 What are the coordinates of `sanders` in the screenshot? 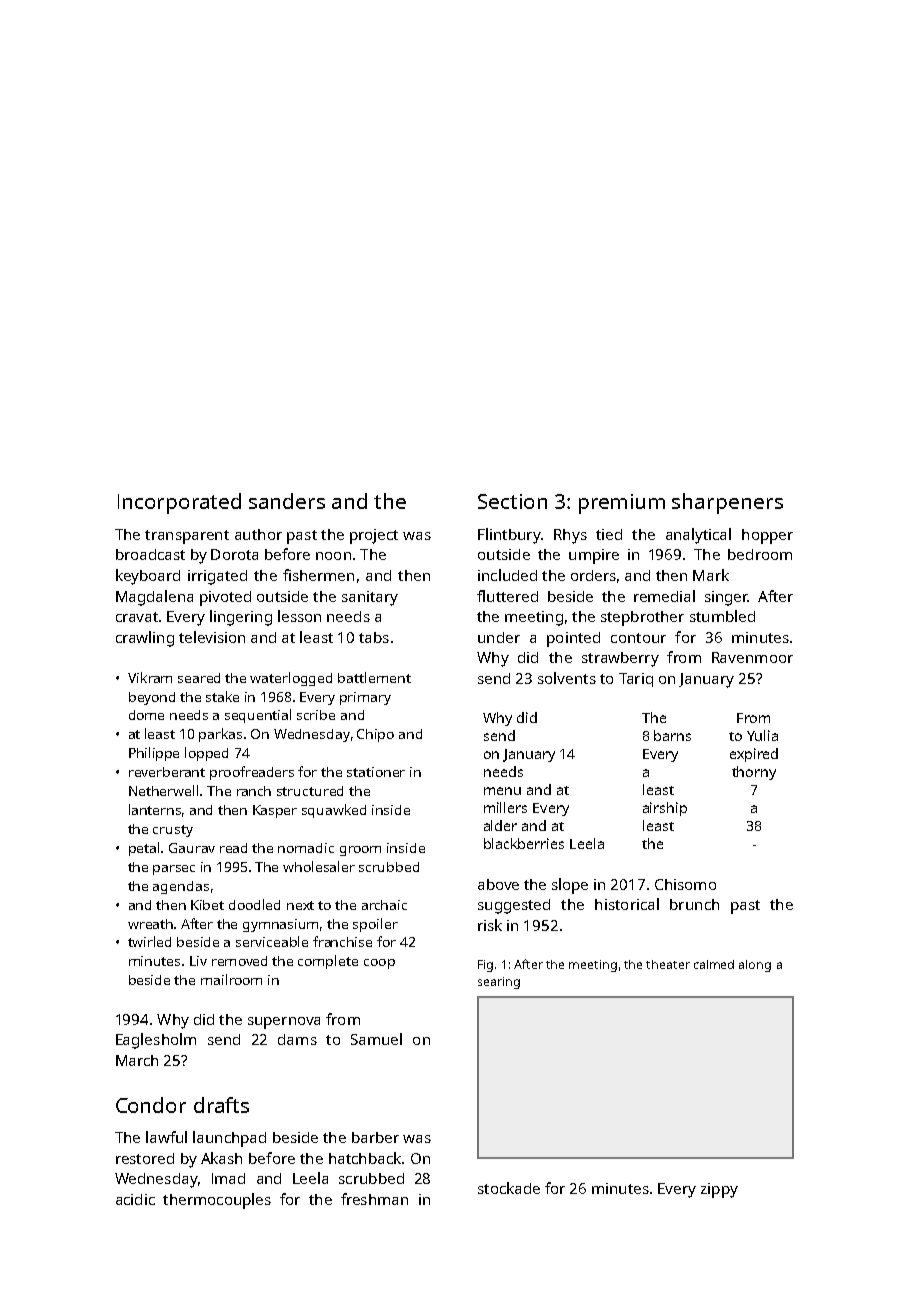 It's located at (287, 501).
